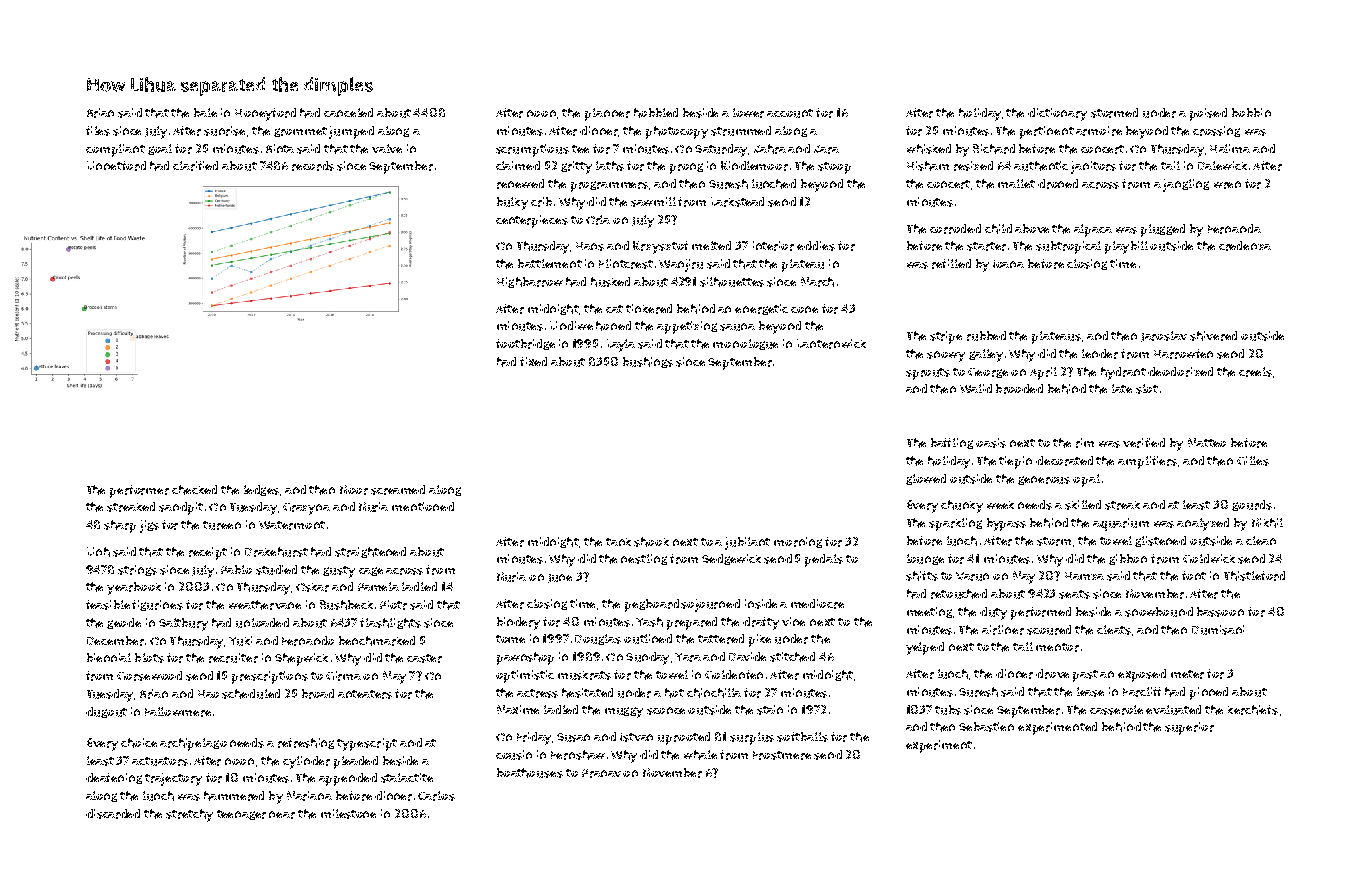  What do you see at coordinates (782, 755) in the screenshot?
I see `Frostmere` at bounding box center [782, 755].
